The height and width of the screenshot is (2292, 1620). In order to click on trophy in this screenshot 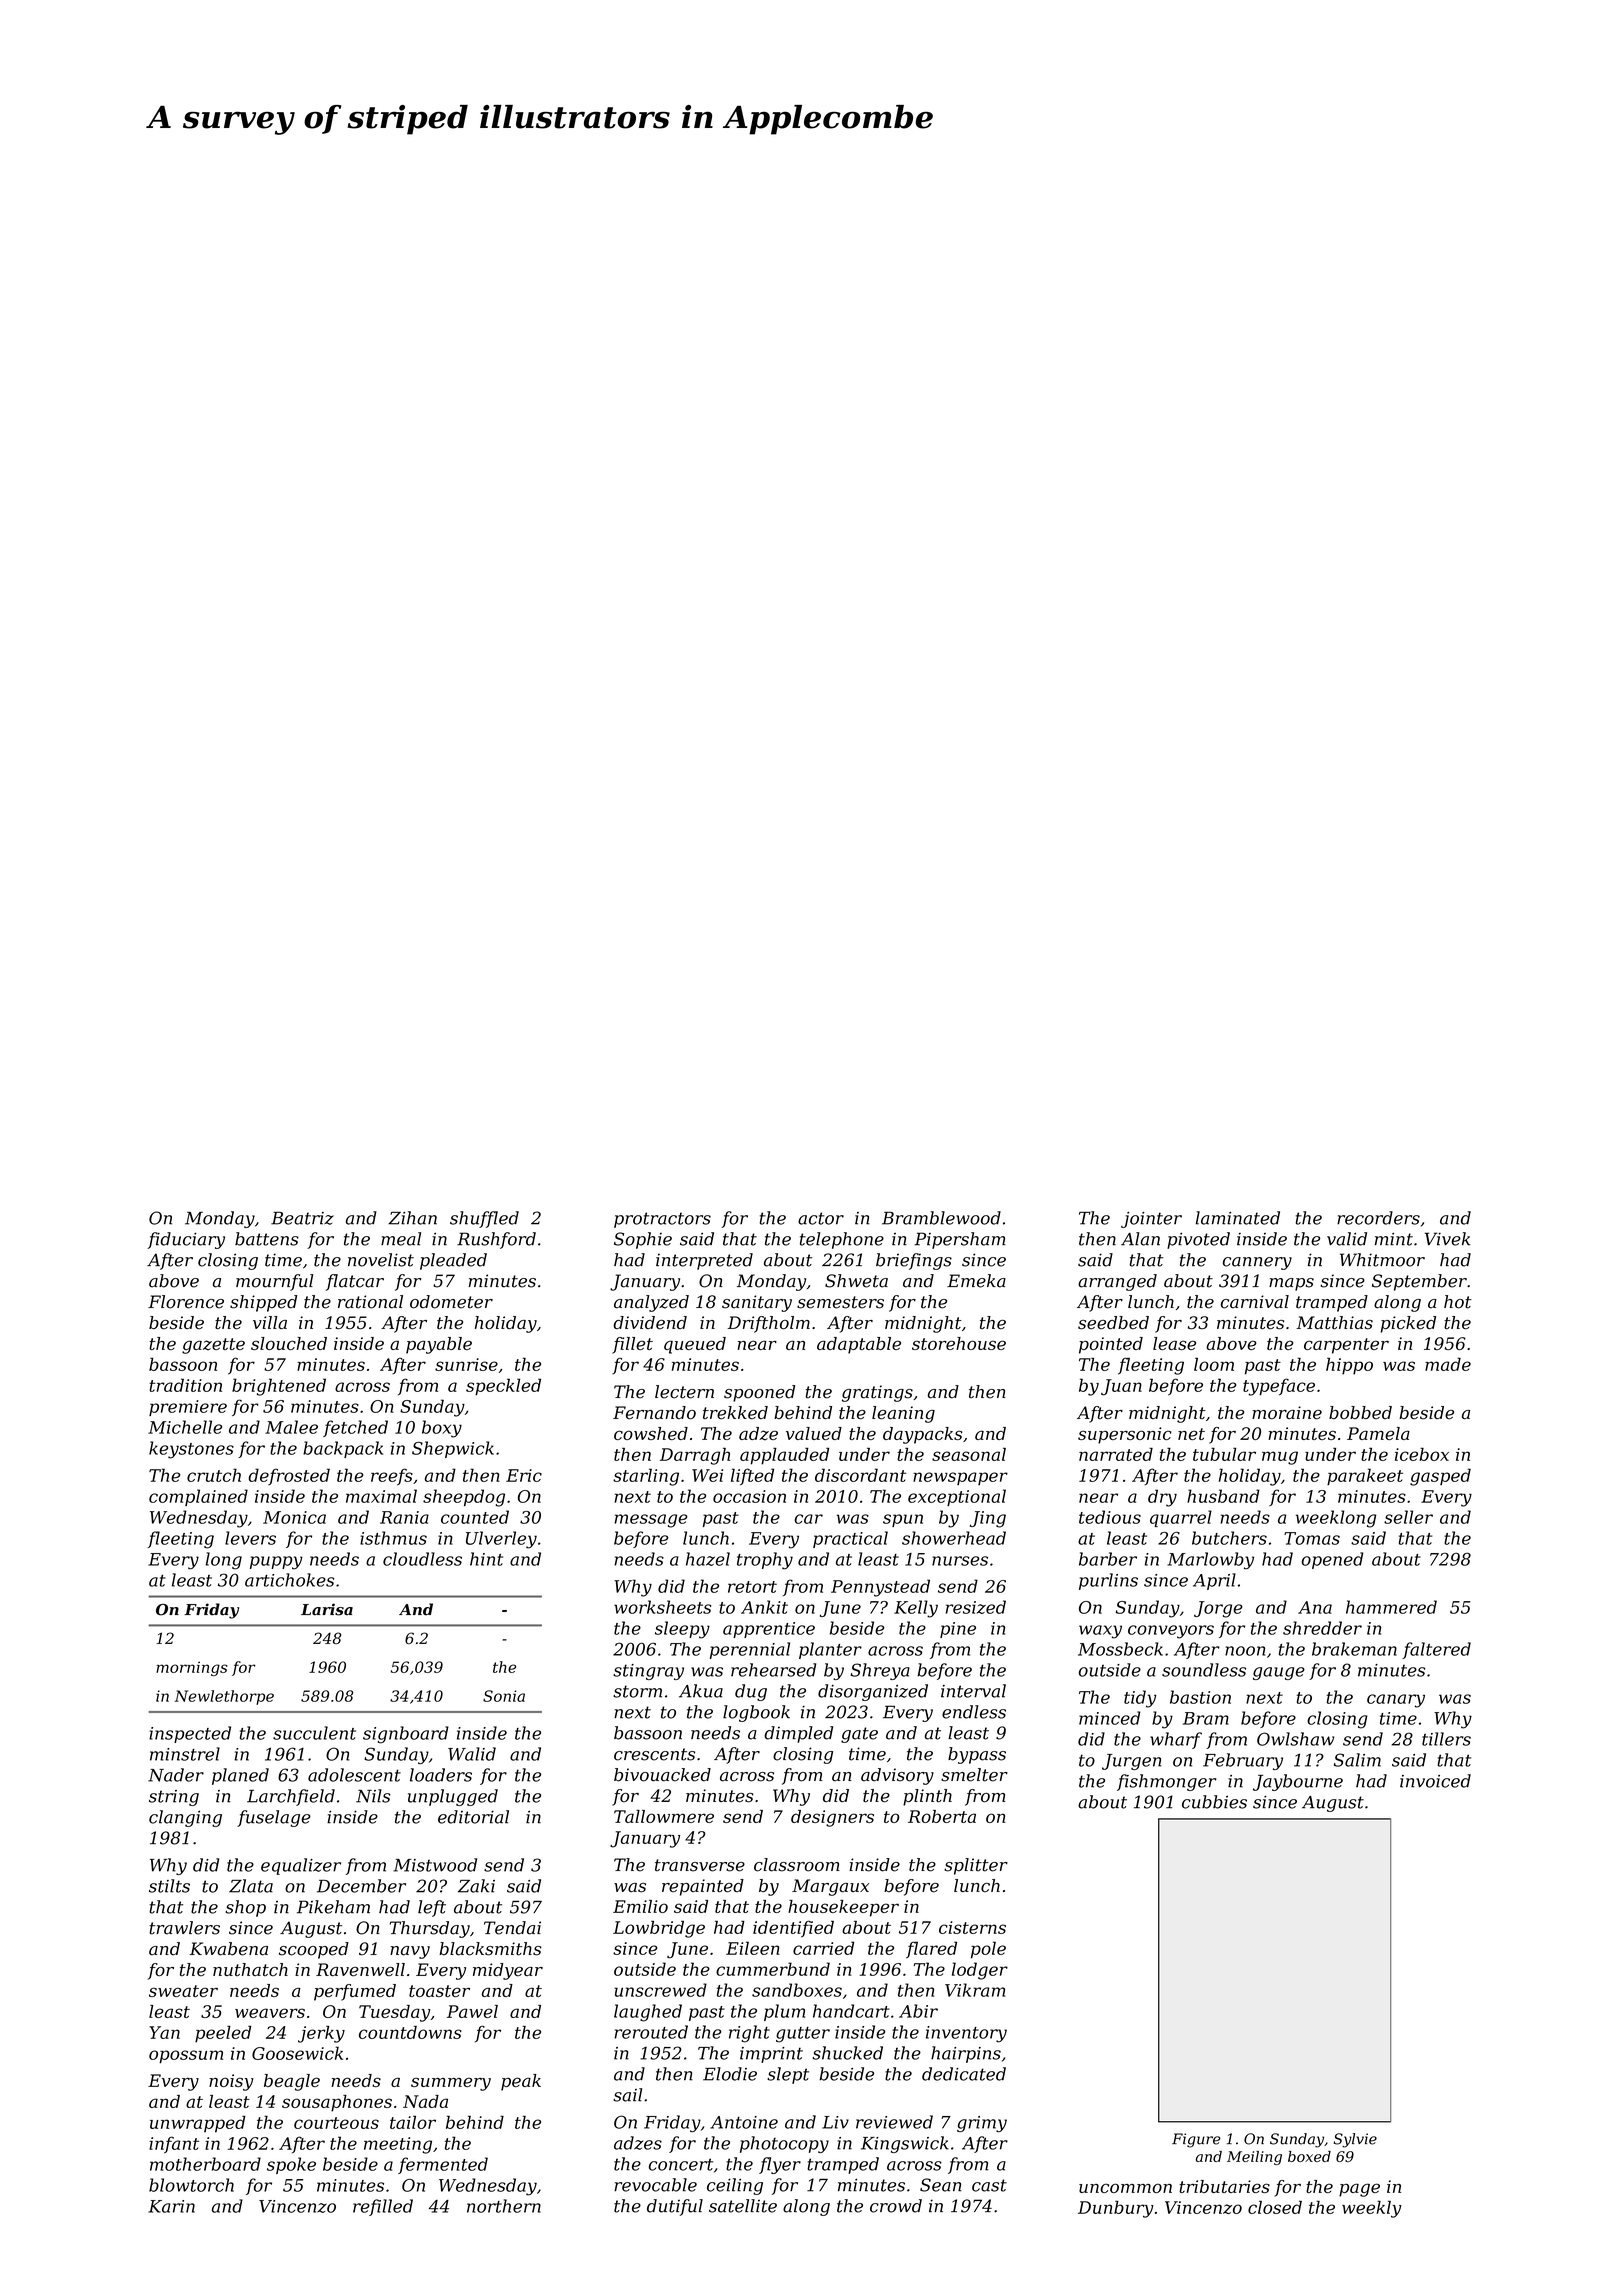, I will do `click(765, 1561)`.
